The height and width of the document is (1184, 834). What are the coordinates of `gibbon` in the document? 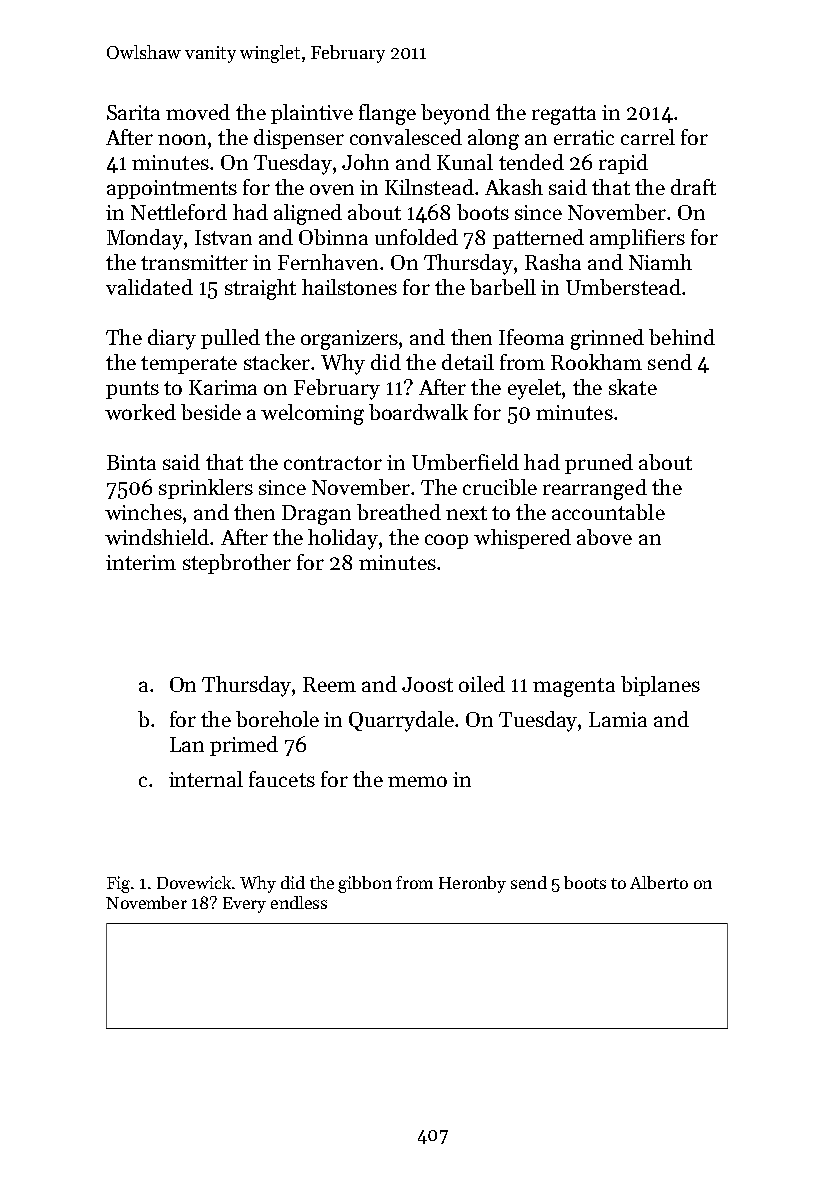 It's located at (365, 884).
